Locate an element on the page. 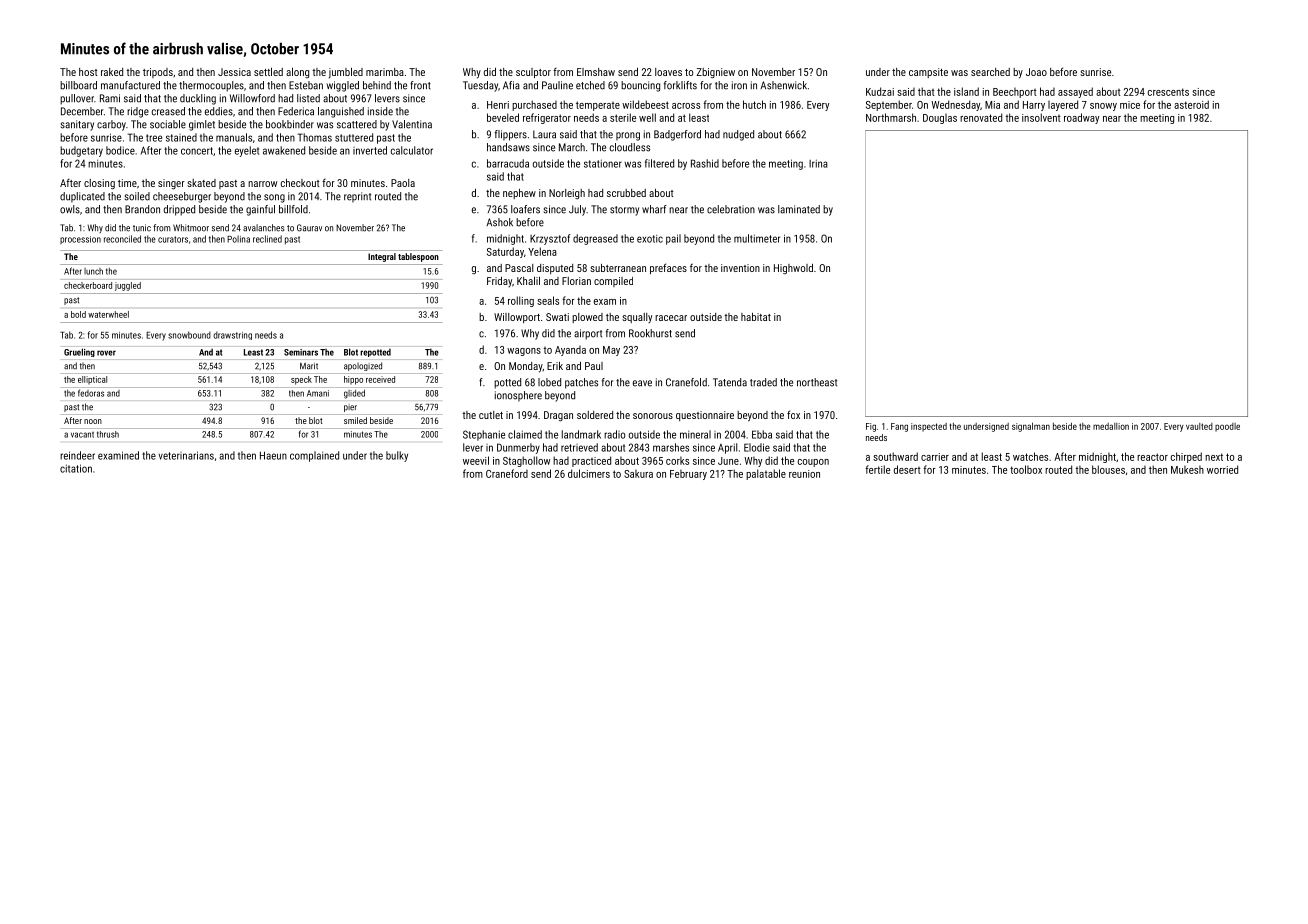 Image resolution: width=1308 pixels, height=924 pixels. cutlet is located at coordinates (491, 415).
